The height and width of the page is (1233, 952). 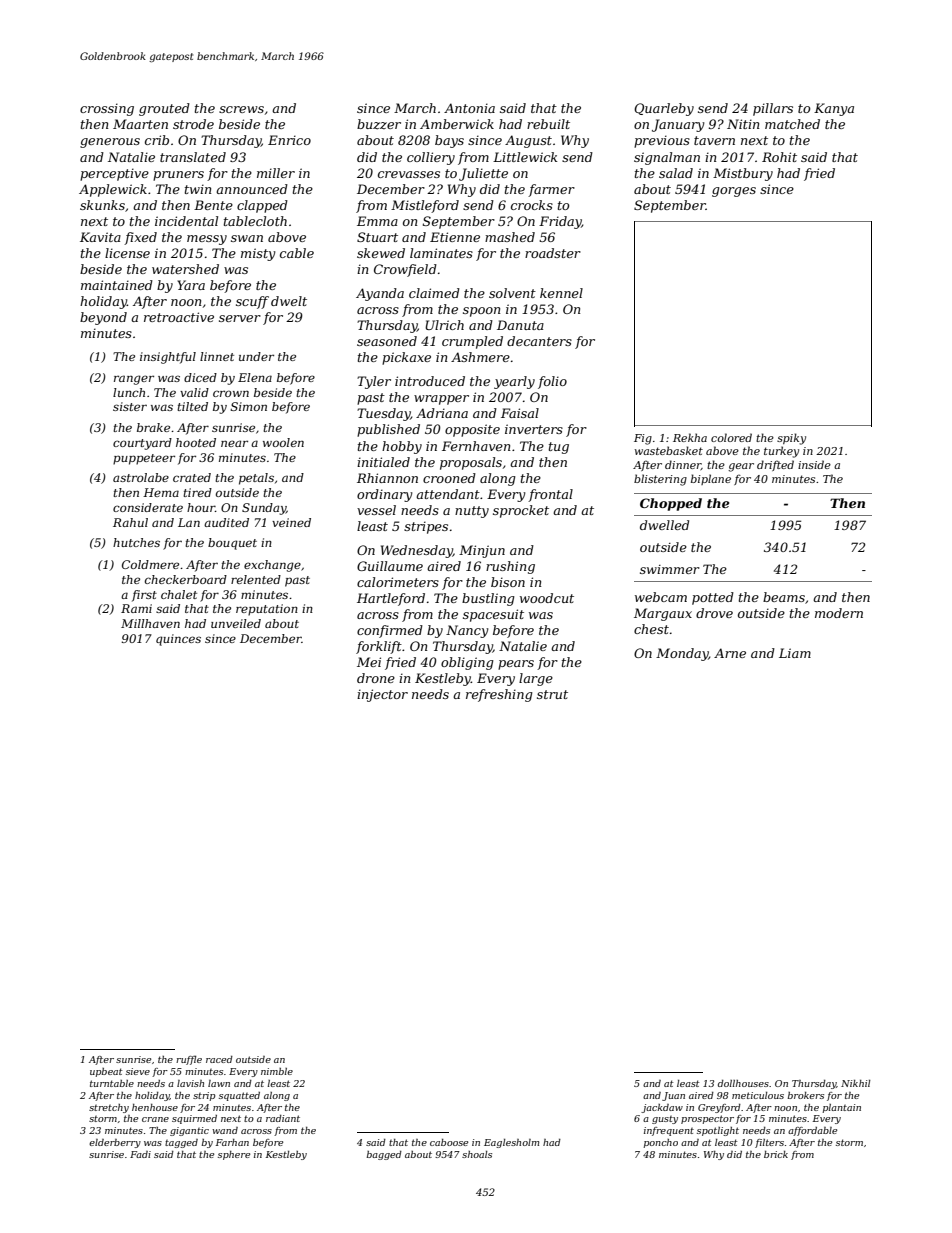 What do you see at coordinates (776, 1154) in the page?
I see `brick` at bounding box center [776, 1154].
